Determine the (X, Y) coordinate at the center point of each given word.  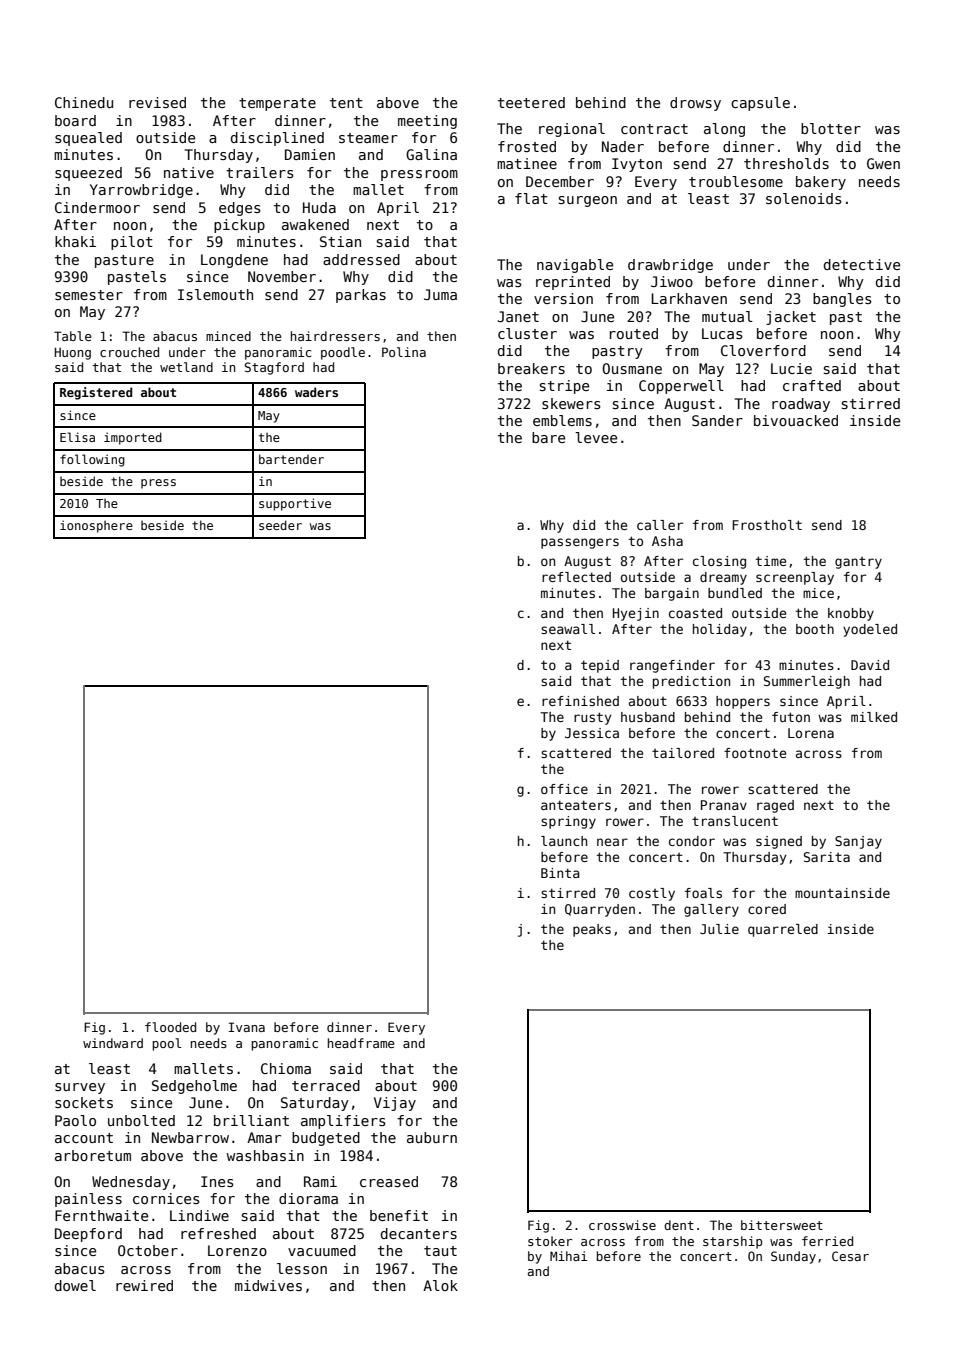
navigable (575, 266)
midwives (268, 1285)
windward (113, 1043)
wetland (186, 367)
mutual (727, 316)
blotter (831, 128)
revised (157, 102)
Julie (719, 929)
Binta (560, 873)
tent (346, 103)
